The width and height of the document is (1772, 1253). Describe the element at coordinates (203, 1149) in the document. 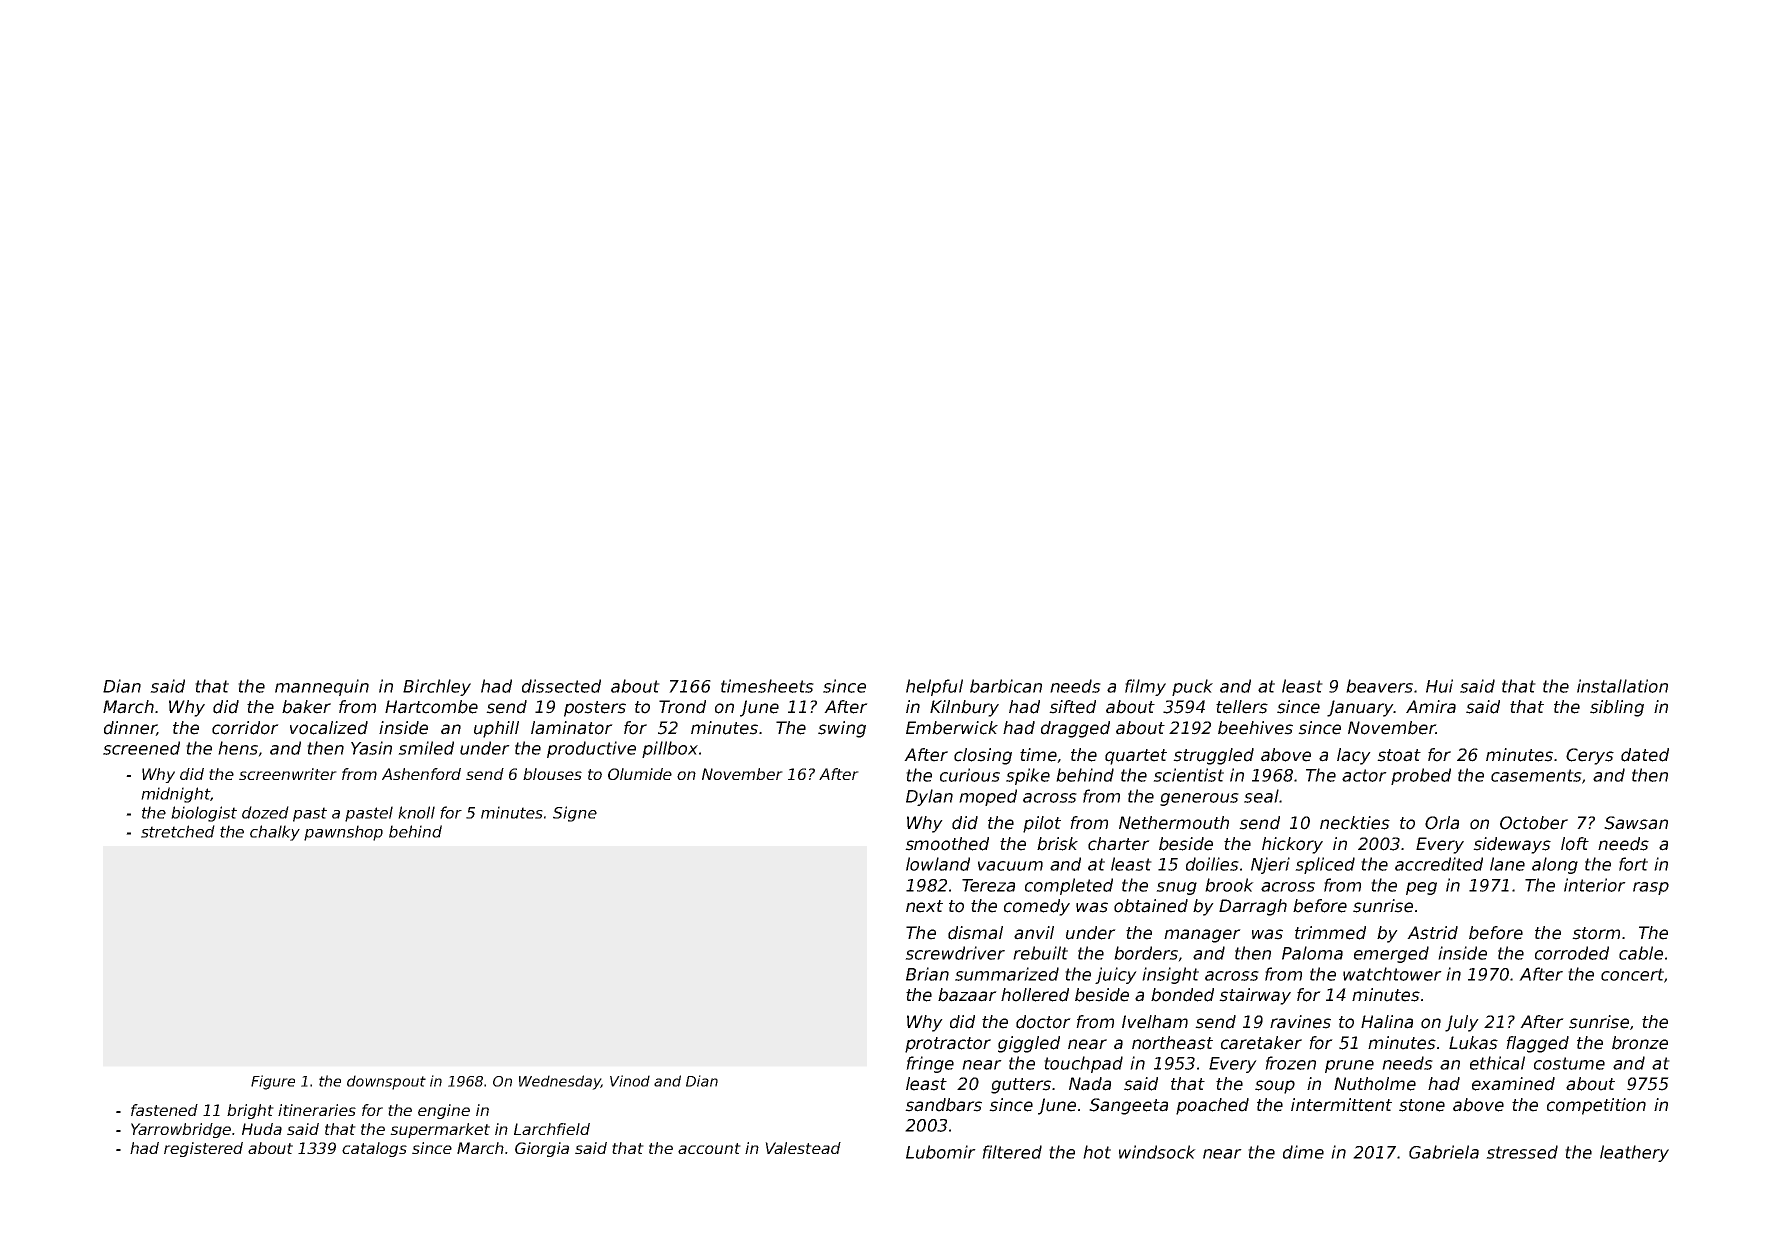

I see `registered` at that location.
